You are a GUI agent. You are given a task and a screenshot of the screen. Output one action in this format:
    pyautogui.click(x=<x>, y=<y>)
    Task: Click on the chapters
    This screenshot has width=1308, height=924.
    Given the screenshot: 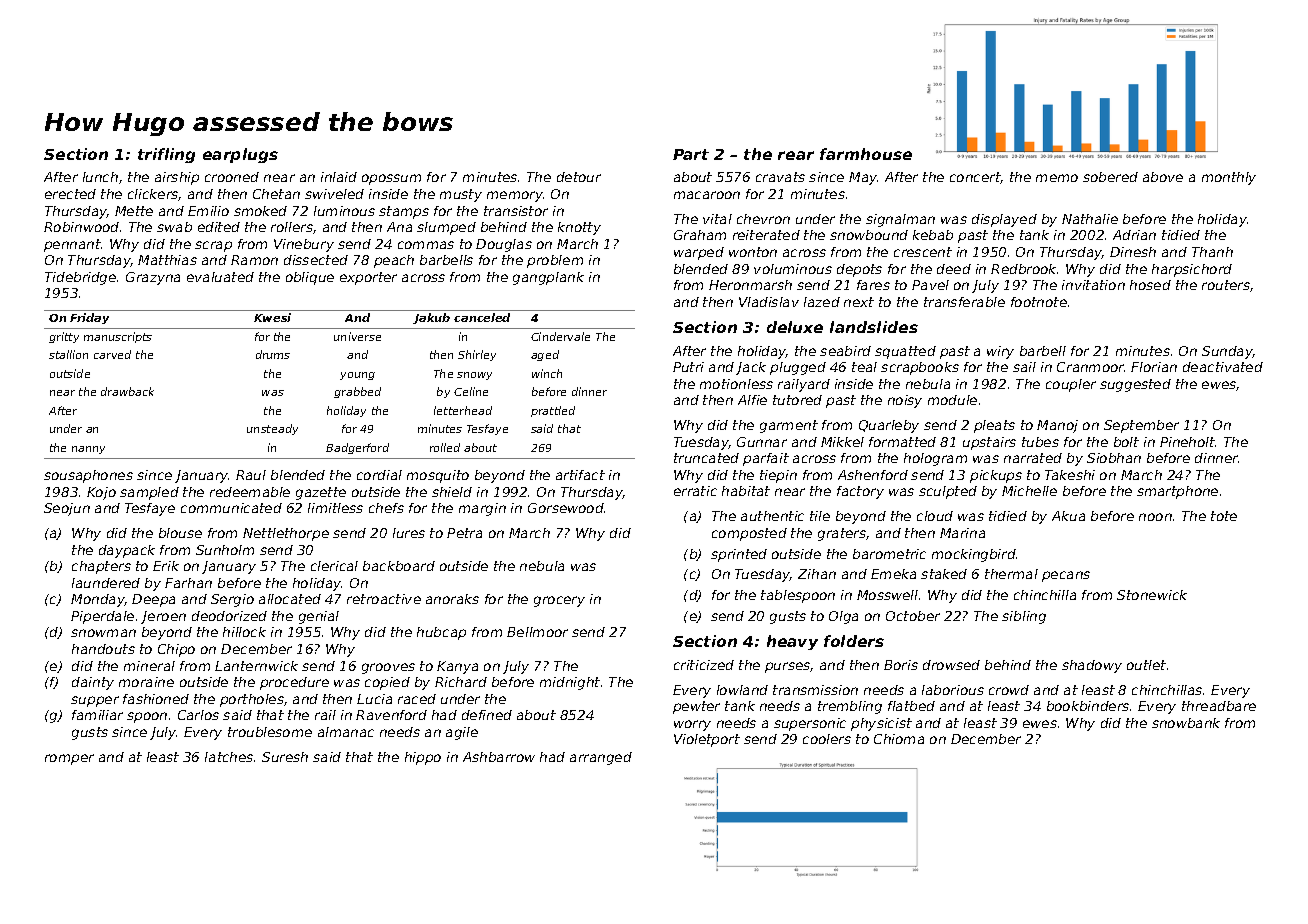 What is the action you would take?
    pyautogui.click(x=101, y=567)
